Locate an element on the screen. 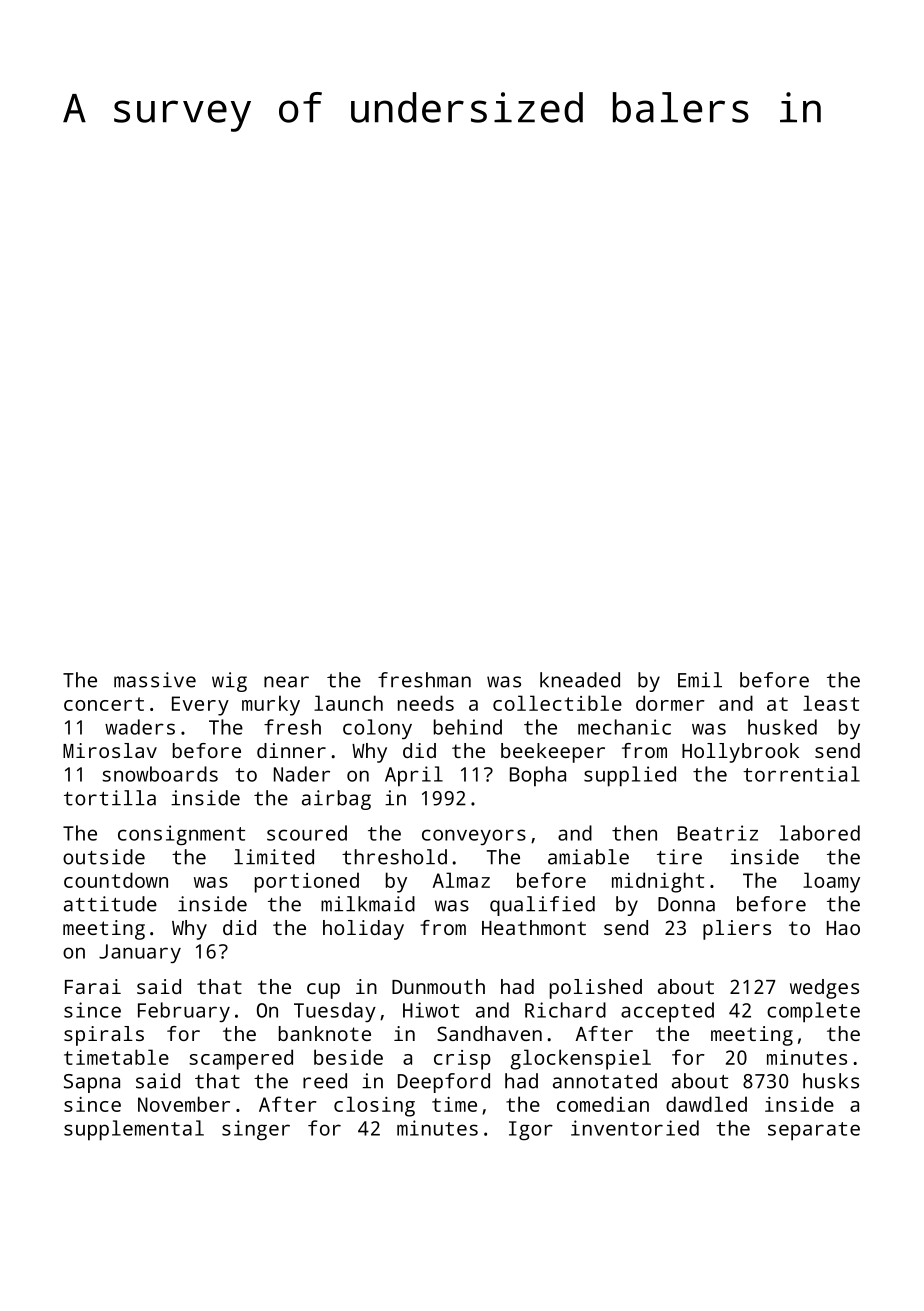  accepted is located at coordinates (667, 1012).
